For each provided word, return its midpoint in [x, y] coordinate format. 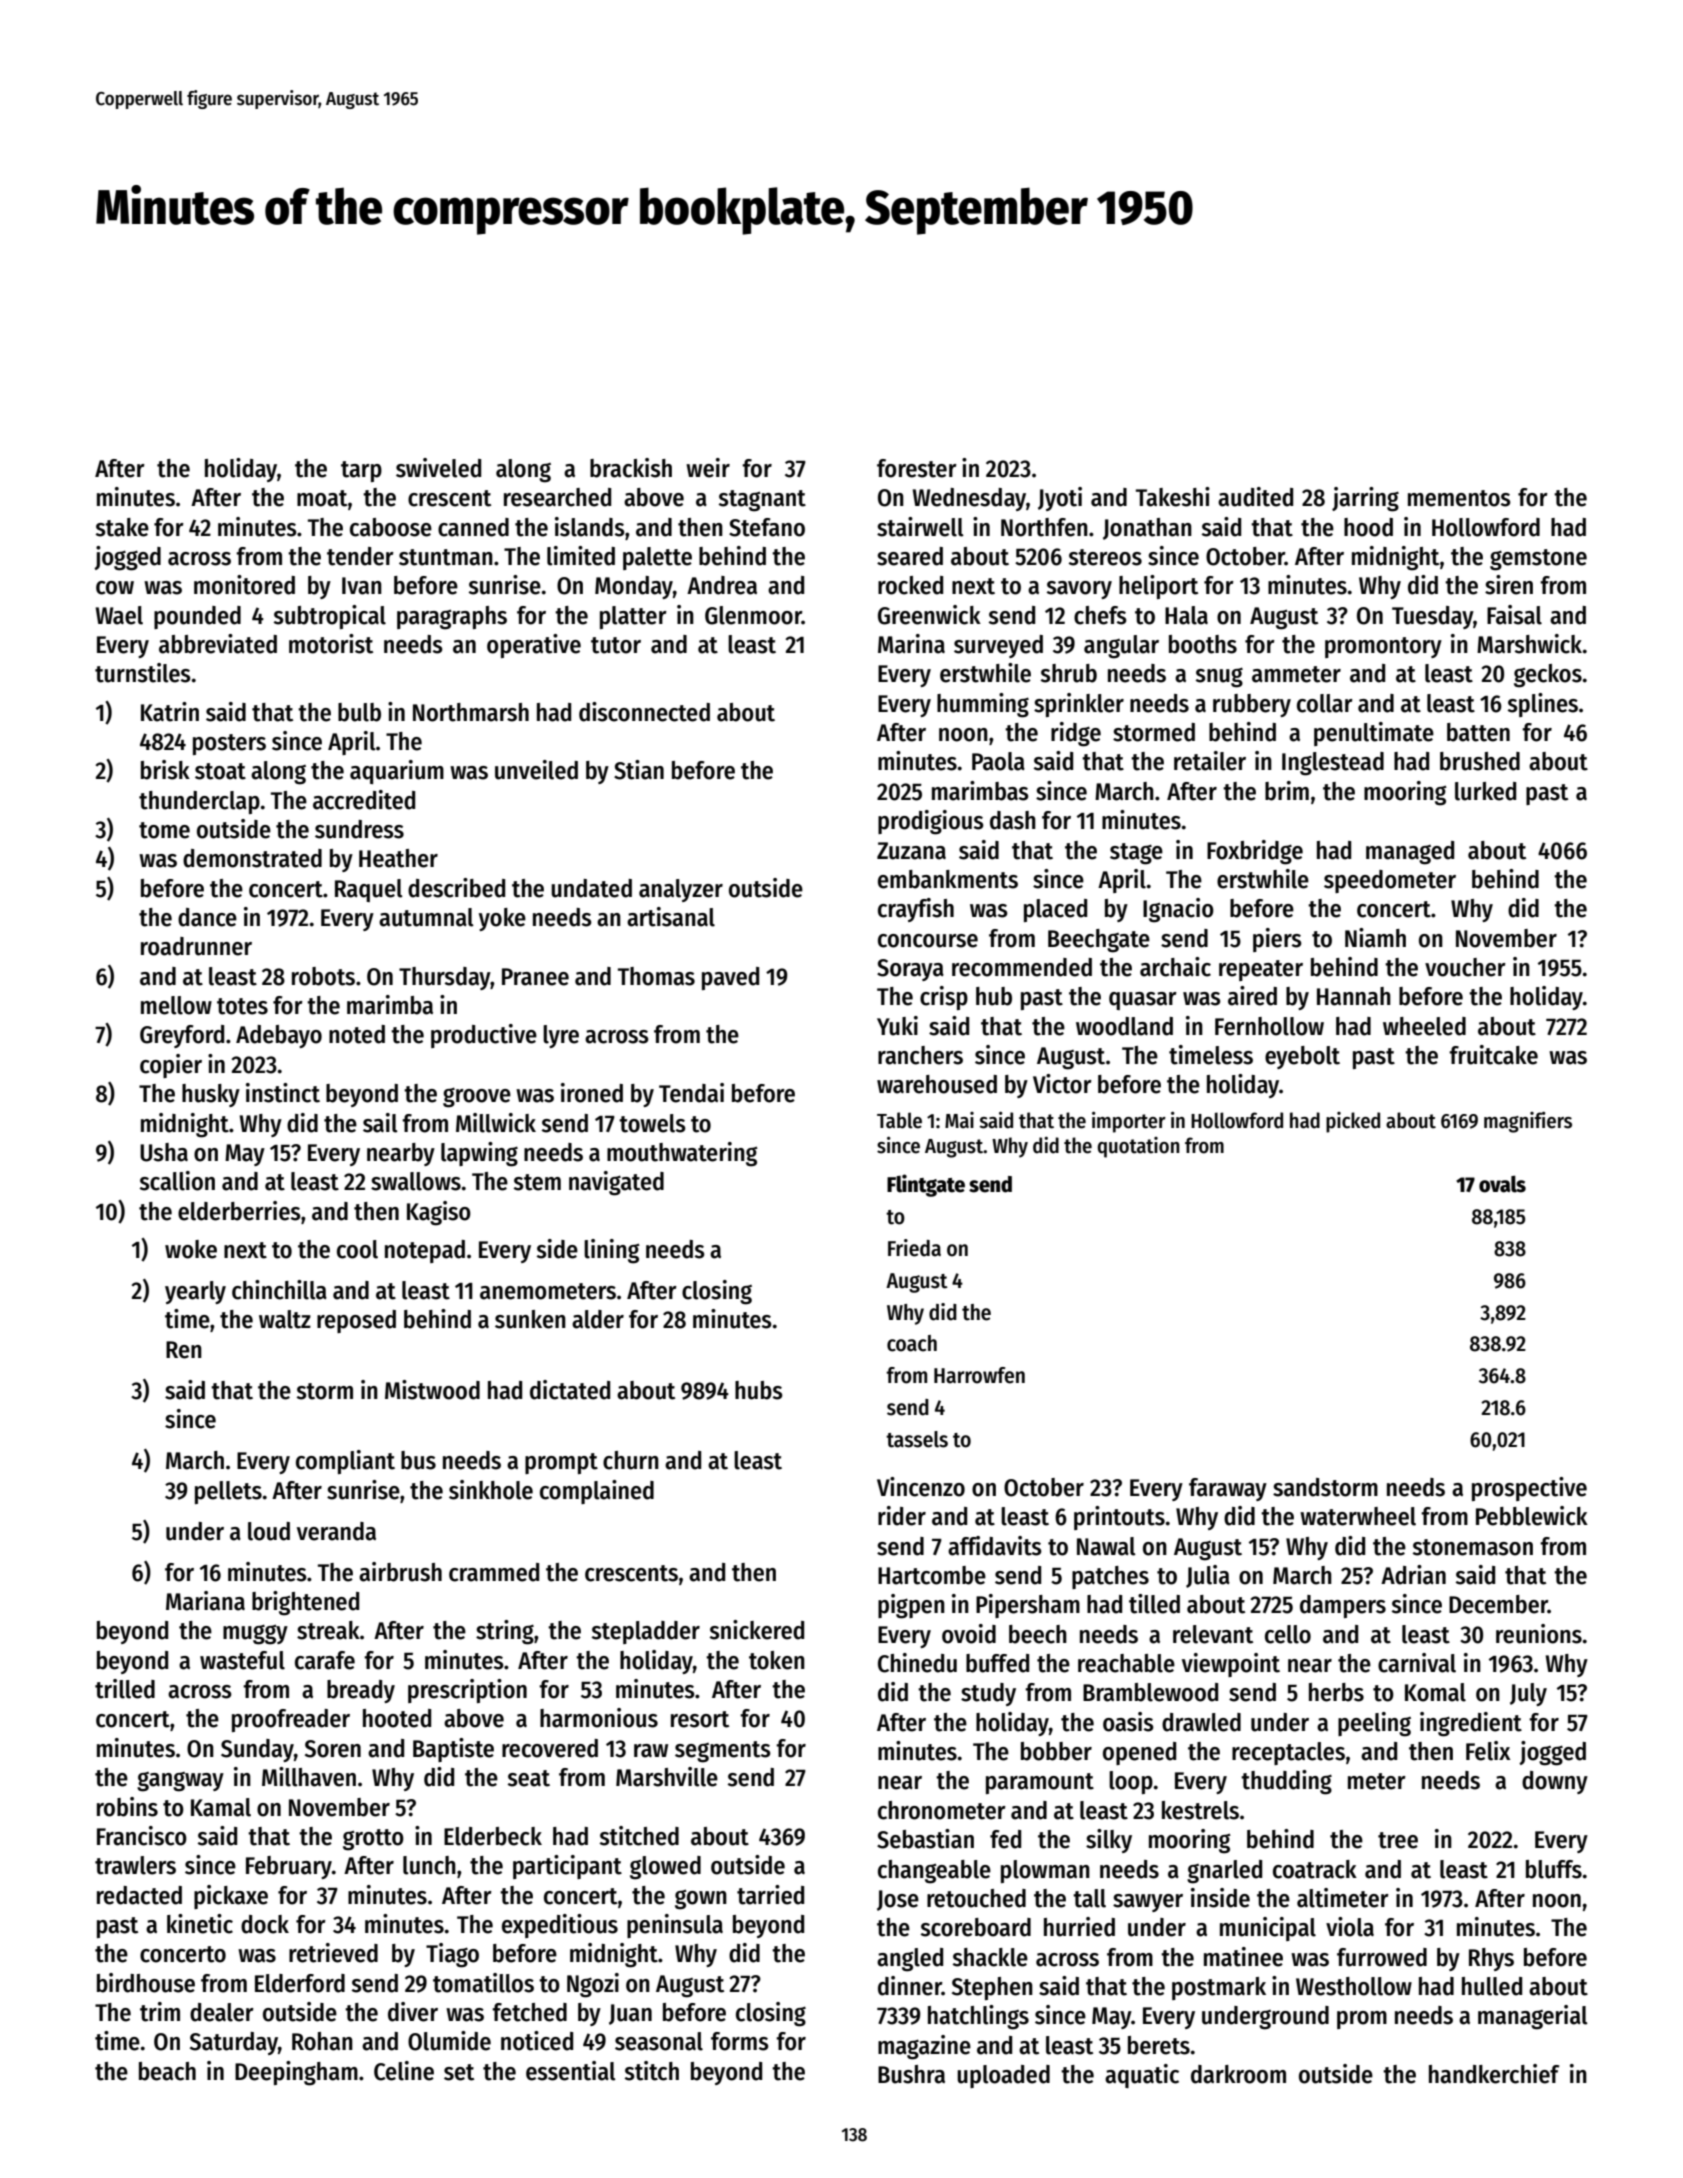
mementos [1459, 498]
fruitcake [1493, 1055]
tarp [361, 471]
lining [612, 1251]
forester [917, 468]
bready [361, 1691]
